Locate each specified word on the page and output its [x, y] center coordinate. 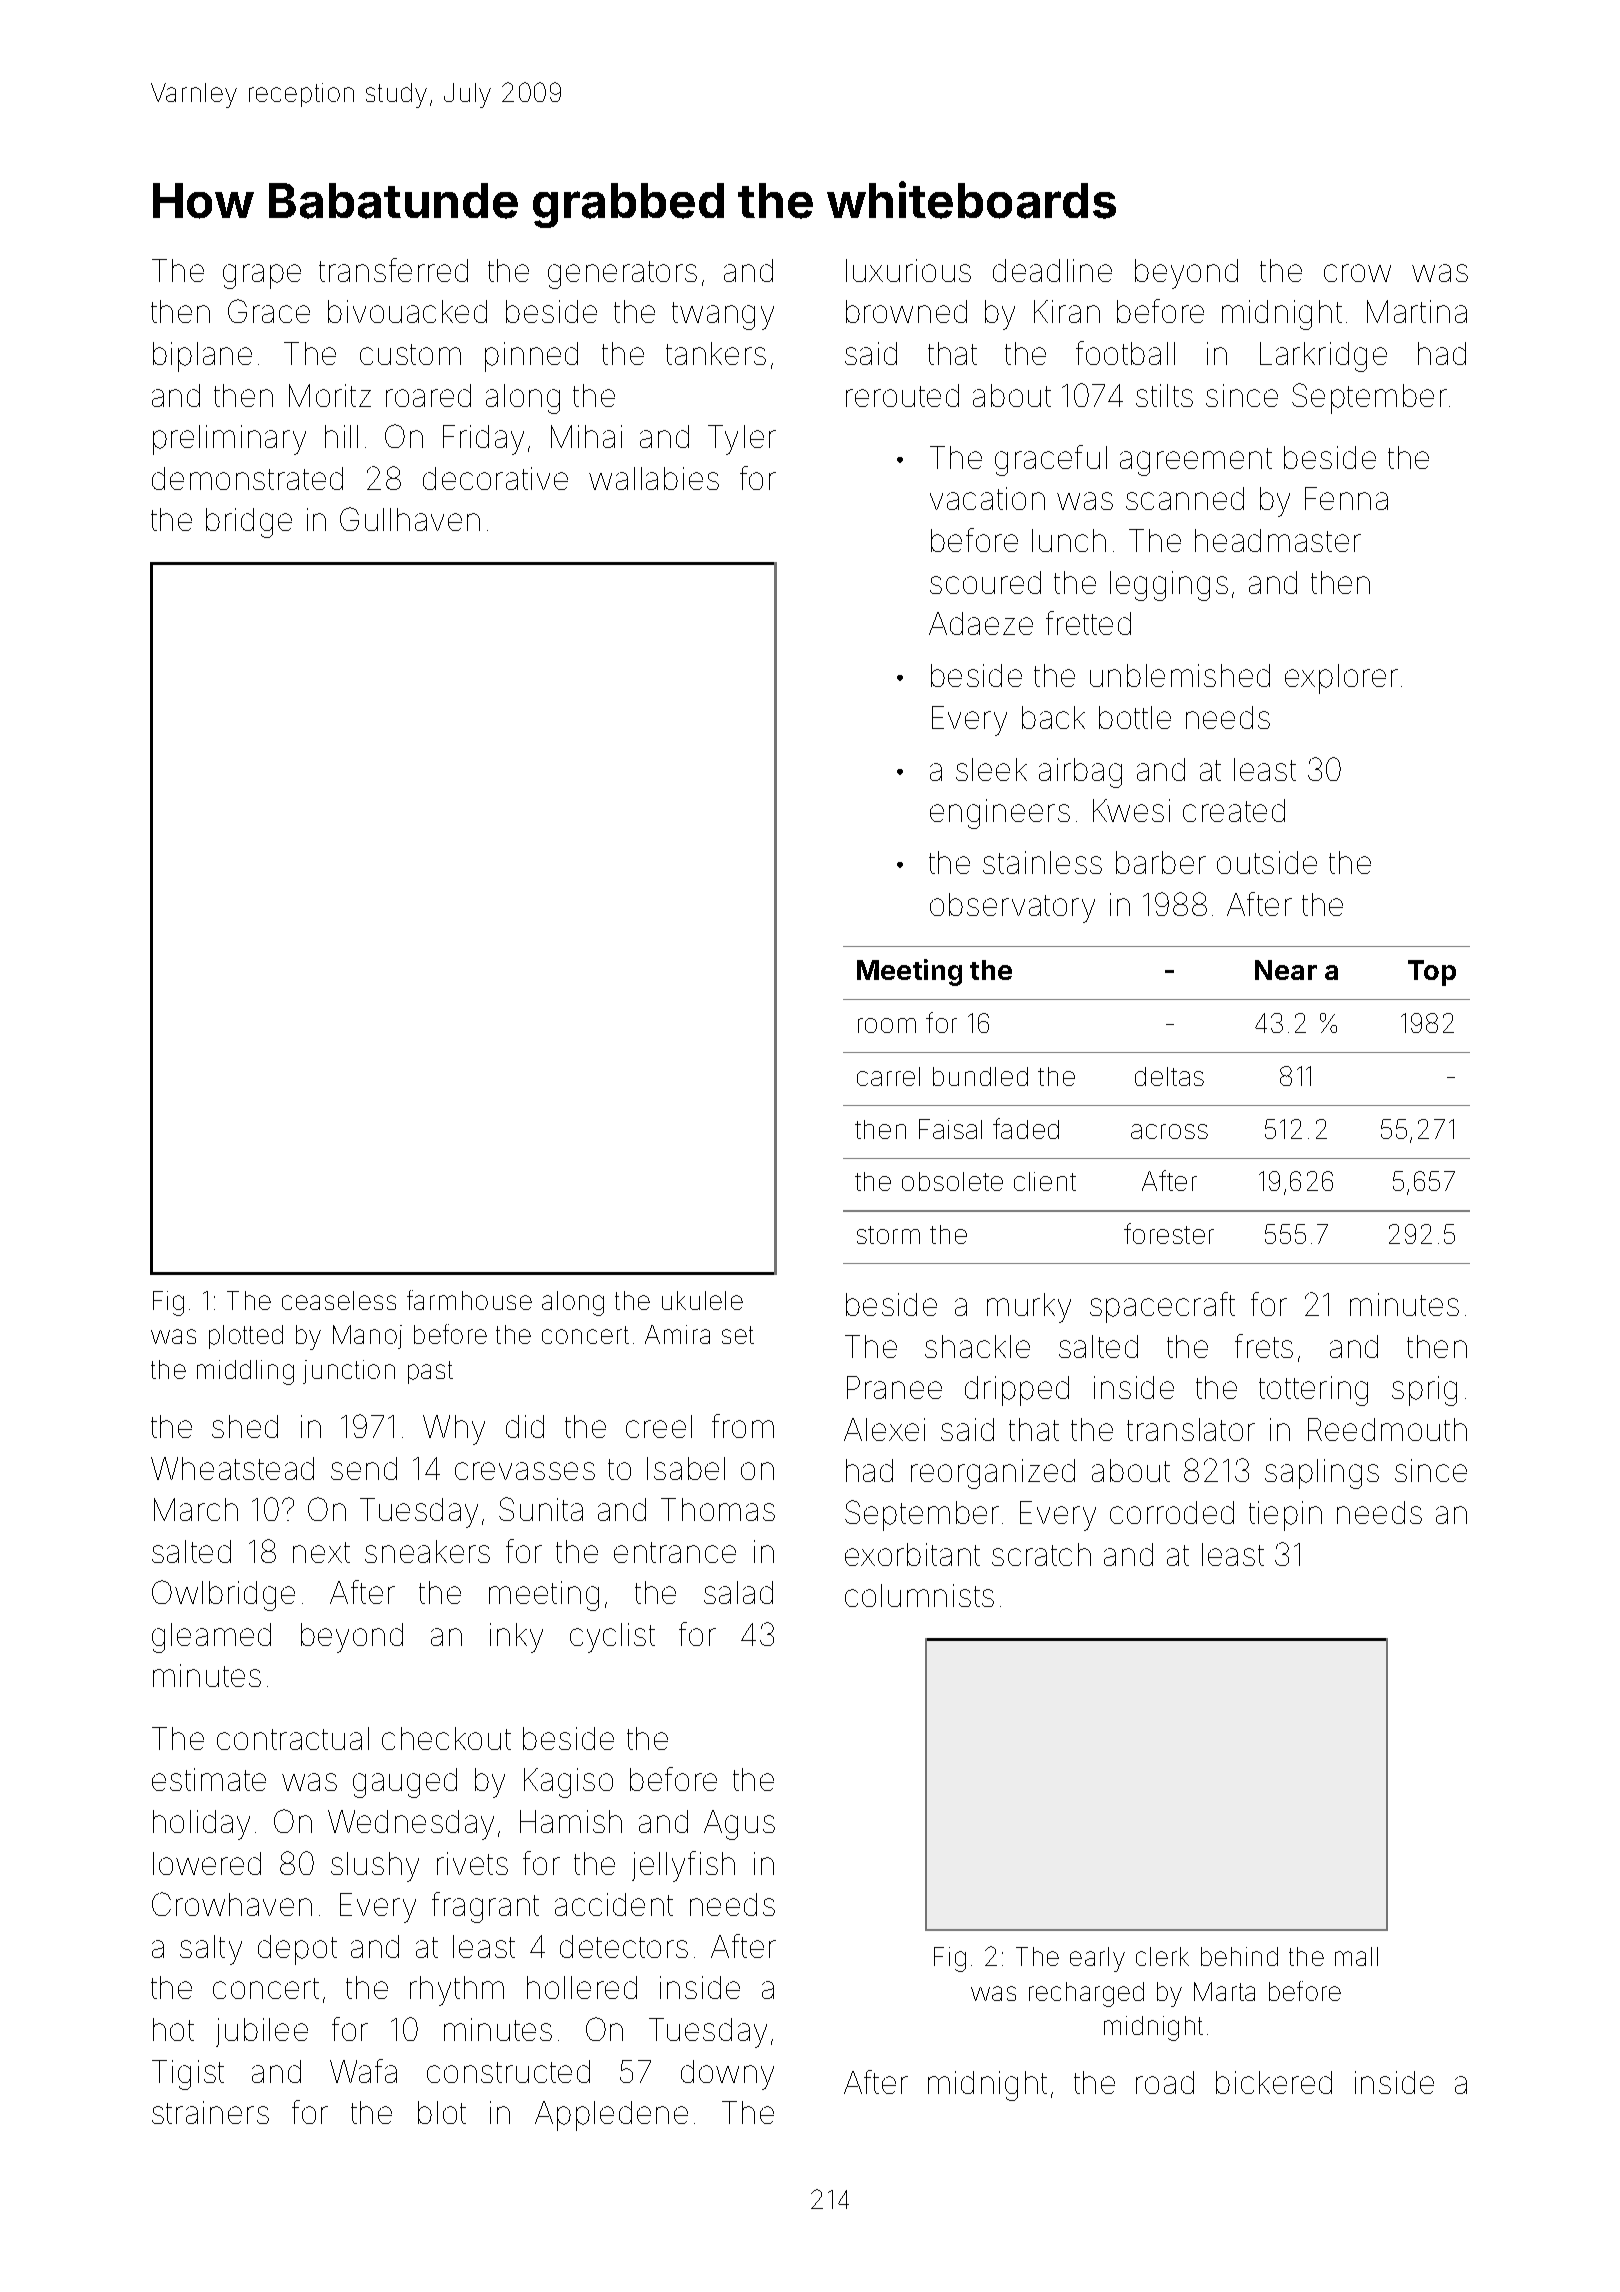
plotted [246, 1337]
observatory [1012, 908]
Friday [483, 440]
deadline [1052, 270]
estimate [209, 1779]
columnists [919, 1595]
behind [1239, 1956]
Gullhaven [410, 519]
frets [1264, 1346]
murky [1029, 1308]
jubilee [262, 2032]
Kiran [1067, 311]
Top [1432, 973]
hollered [582, 1987]
